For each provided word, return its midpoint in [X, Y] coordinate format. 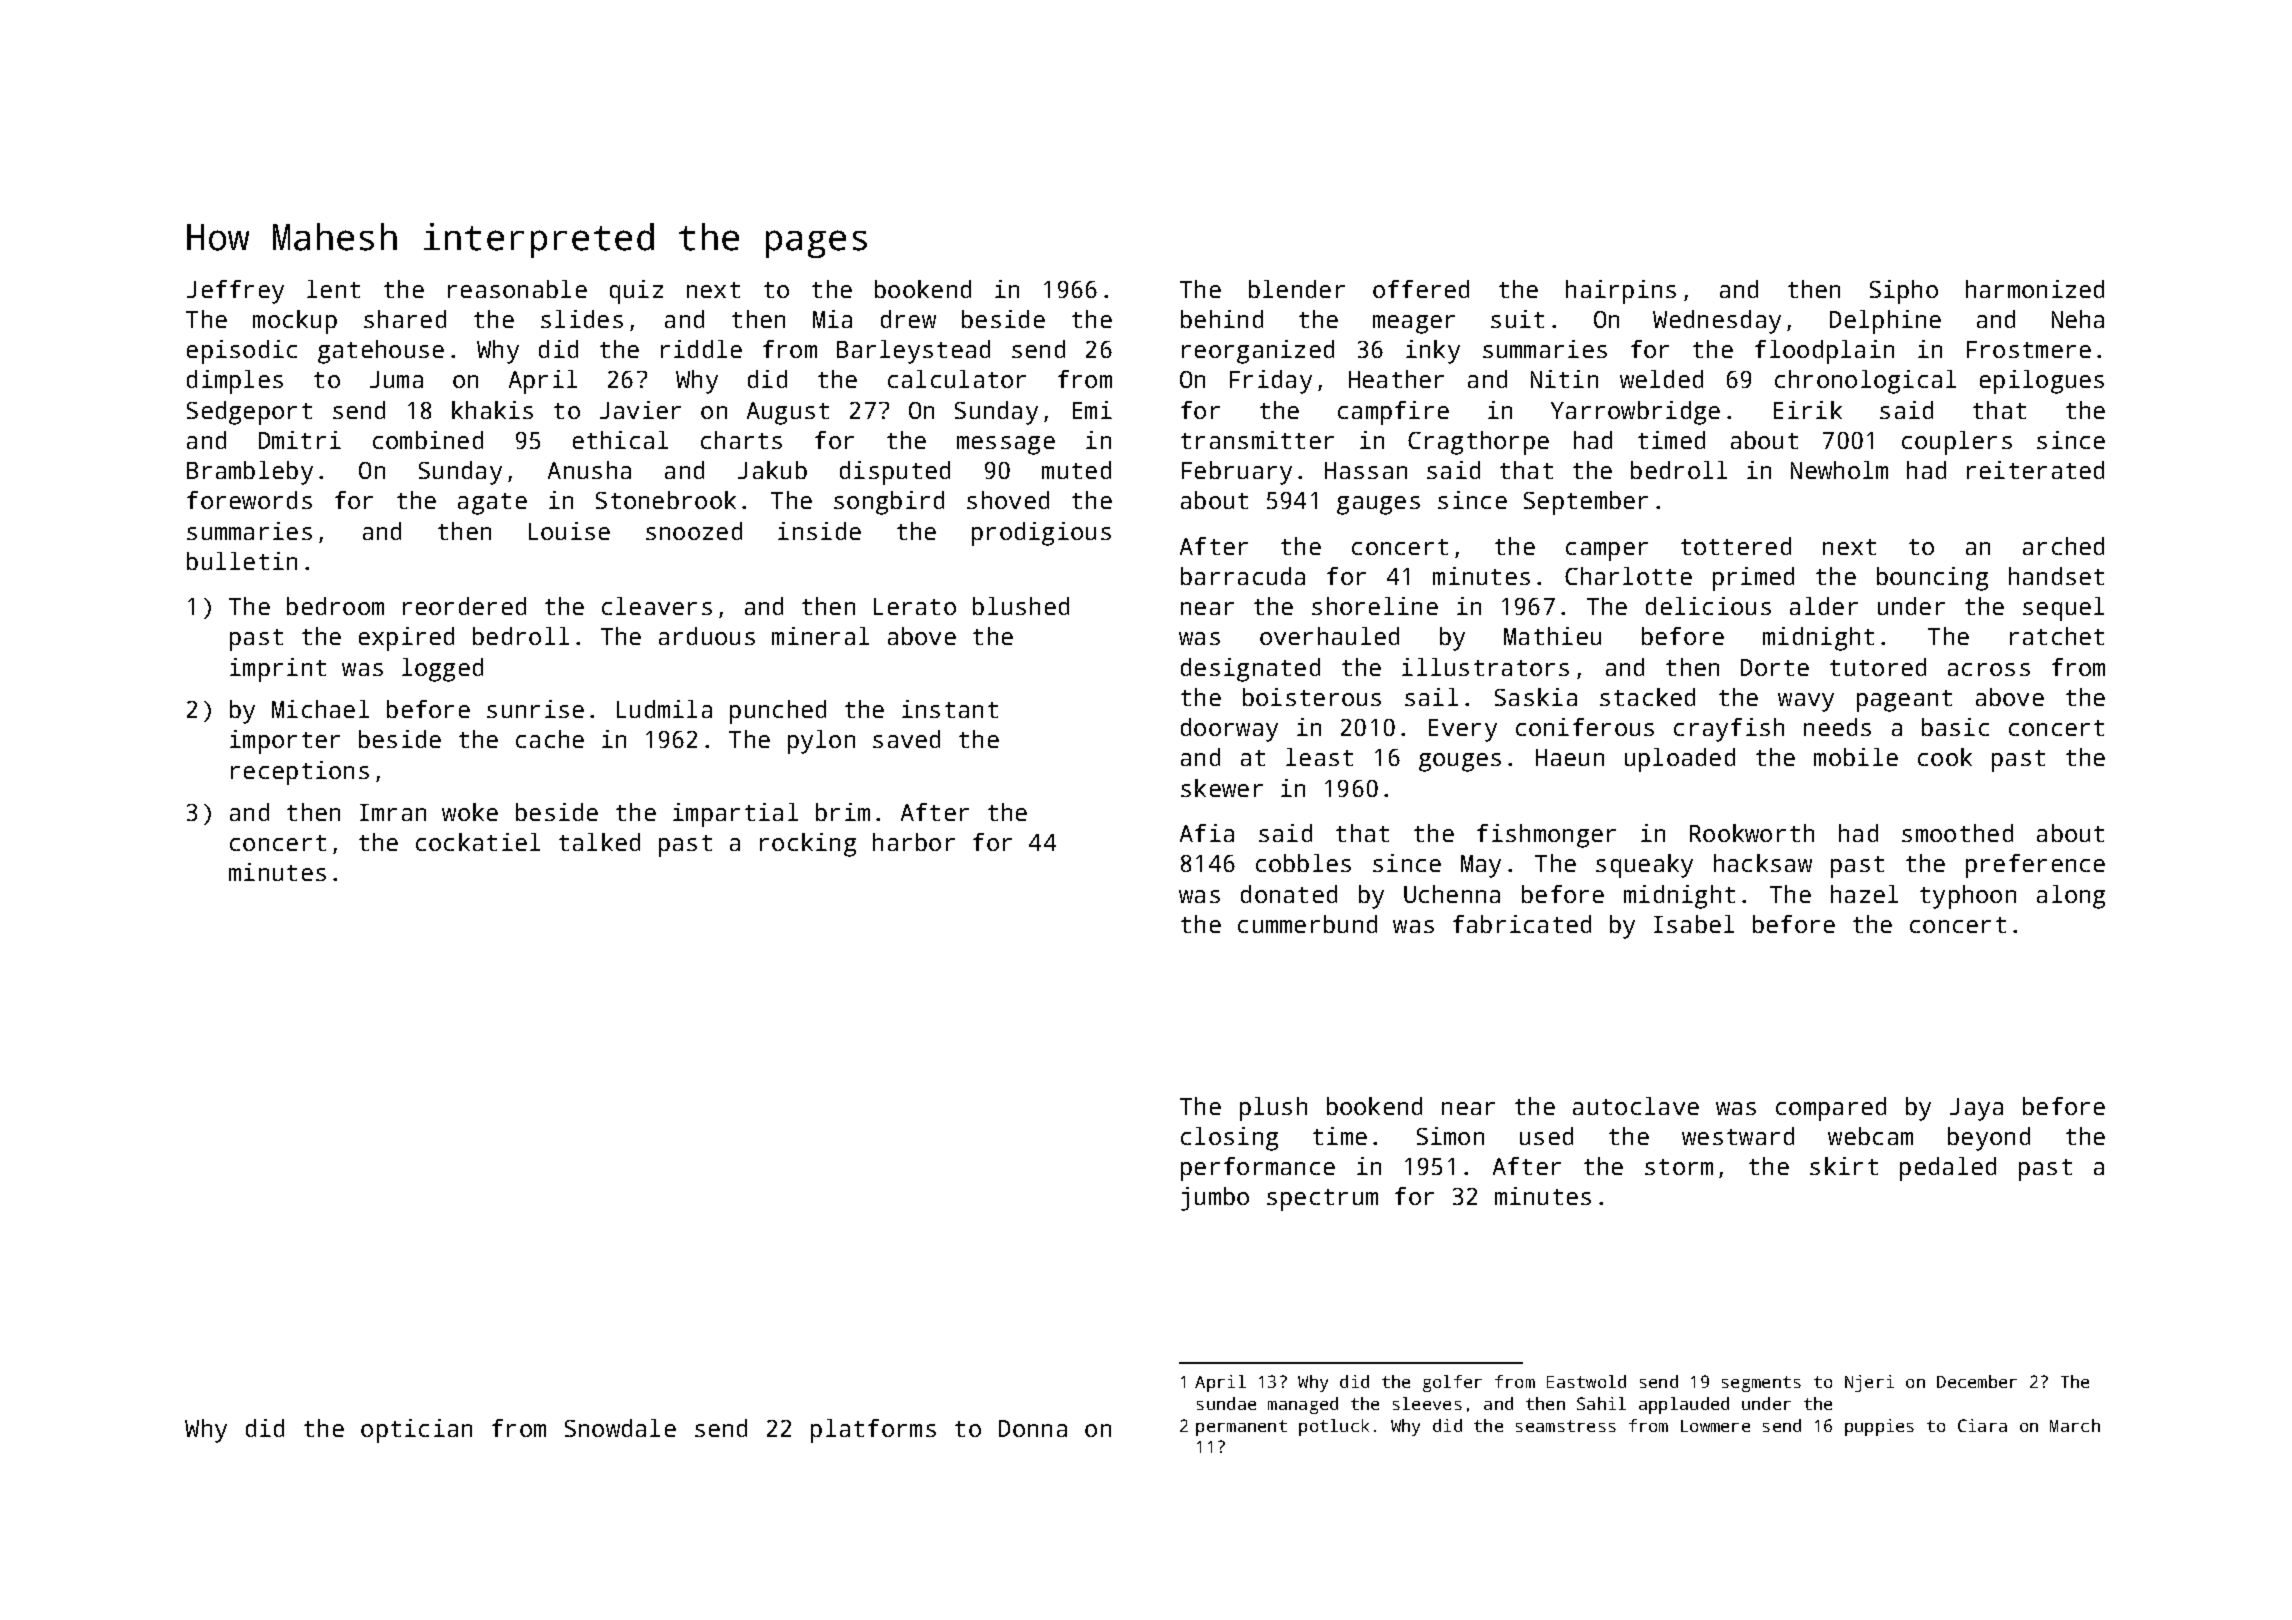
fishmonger [1546, 836]
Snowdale [620, 1428]
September [1586, 503]
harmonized [2035, 289]
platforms [873, 1431]
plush [1273, 1109]
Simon [1450, 1136]
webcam [1870, 1136]
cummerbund [1307, 924]
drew [908, 319]
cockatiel [478, 842]
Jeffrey [235, 292]
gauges [1378, 505]
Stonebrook [666, 500]
